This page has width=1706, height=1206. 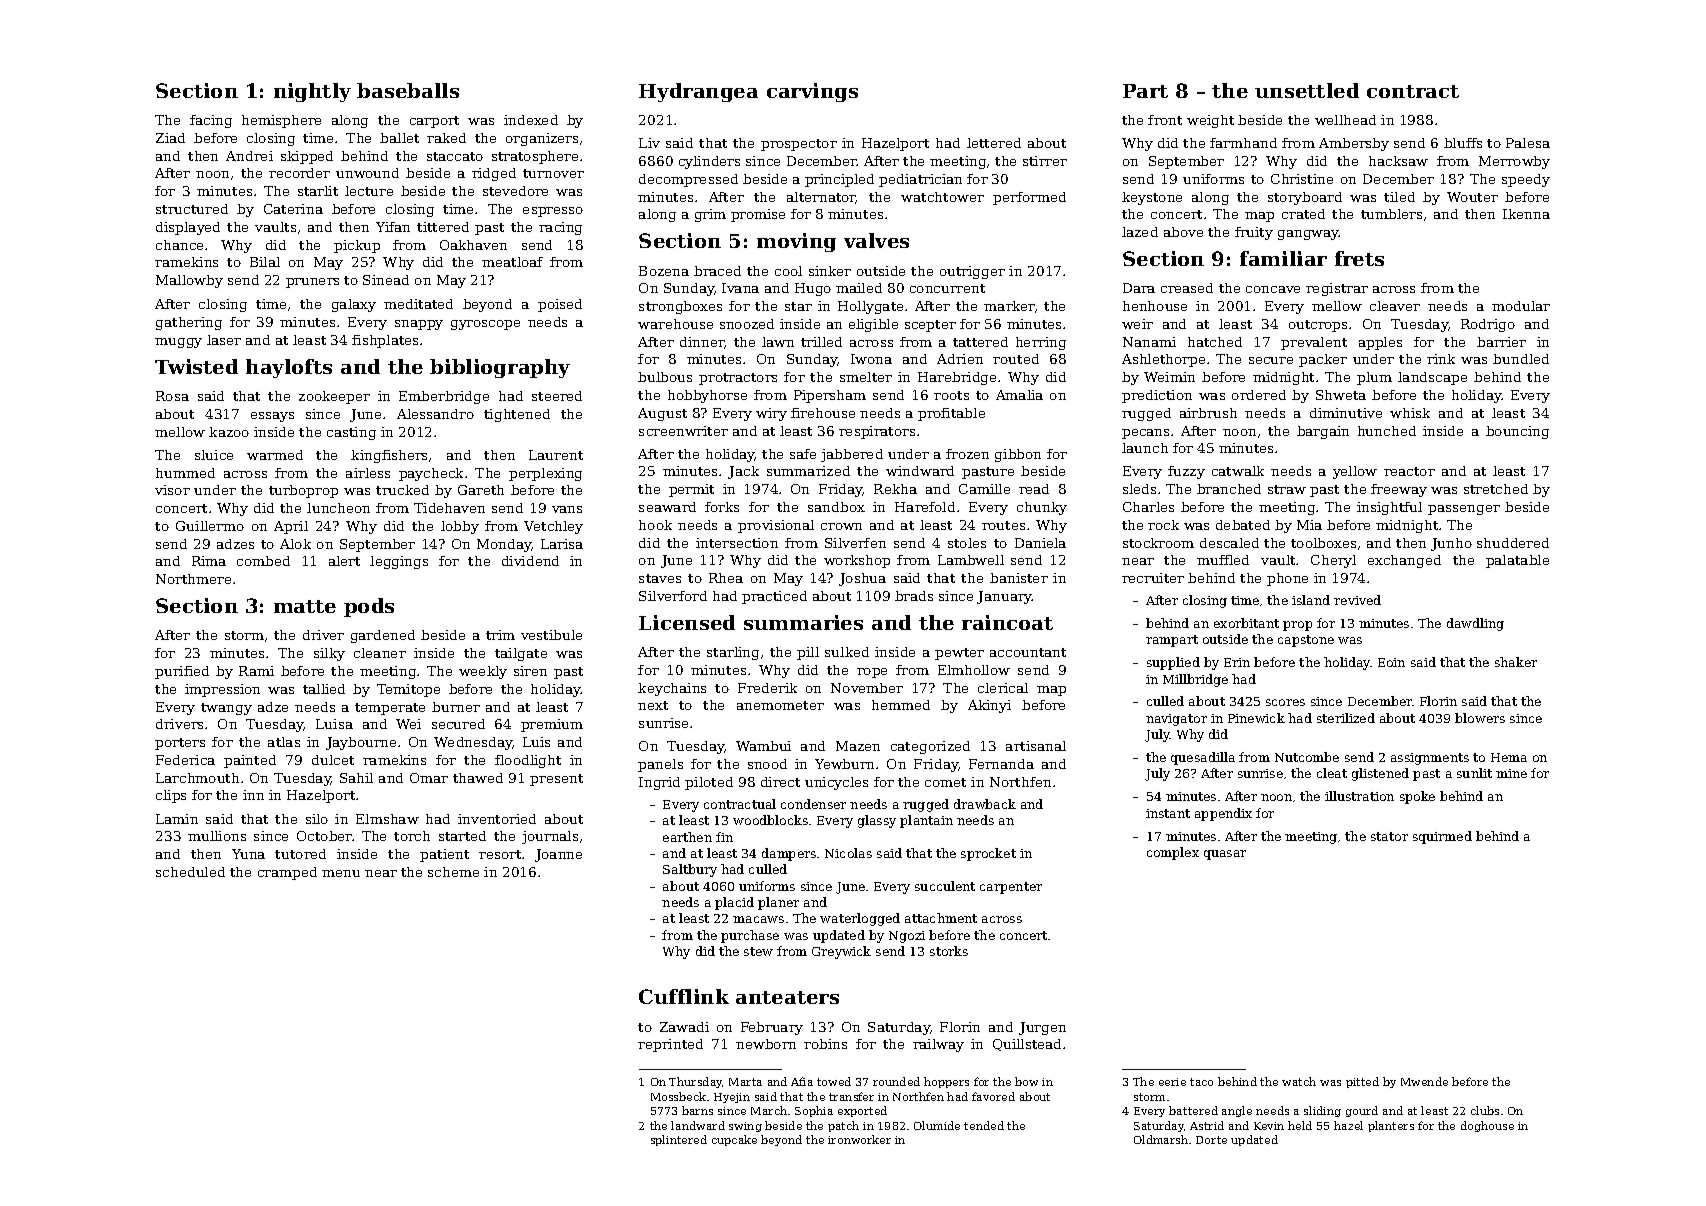 What do you see at coordinates (1526, 180) in the page?
I see `speedy` at bounding box center [1526, 180].
